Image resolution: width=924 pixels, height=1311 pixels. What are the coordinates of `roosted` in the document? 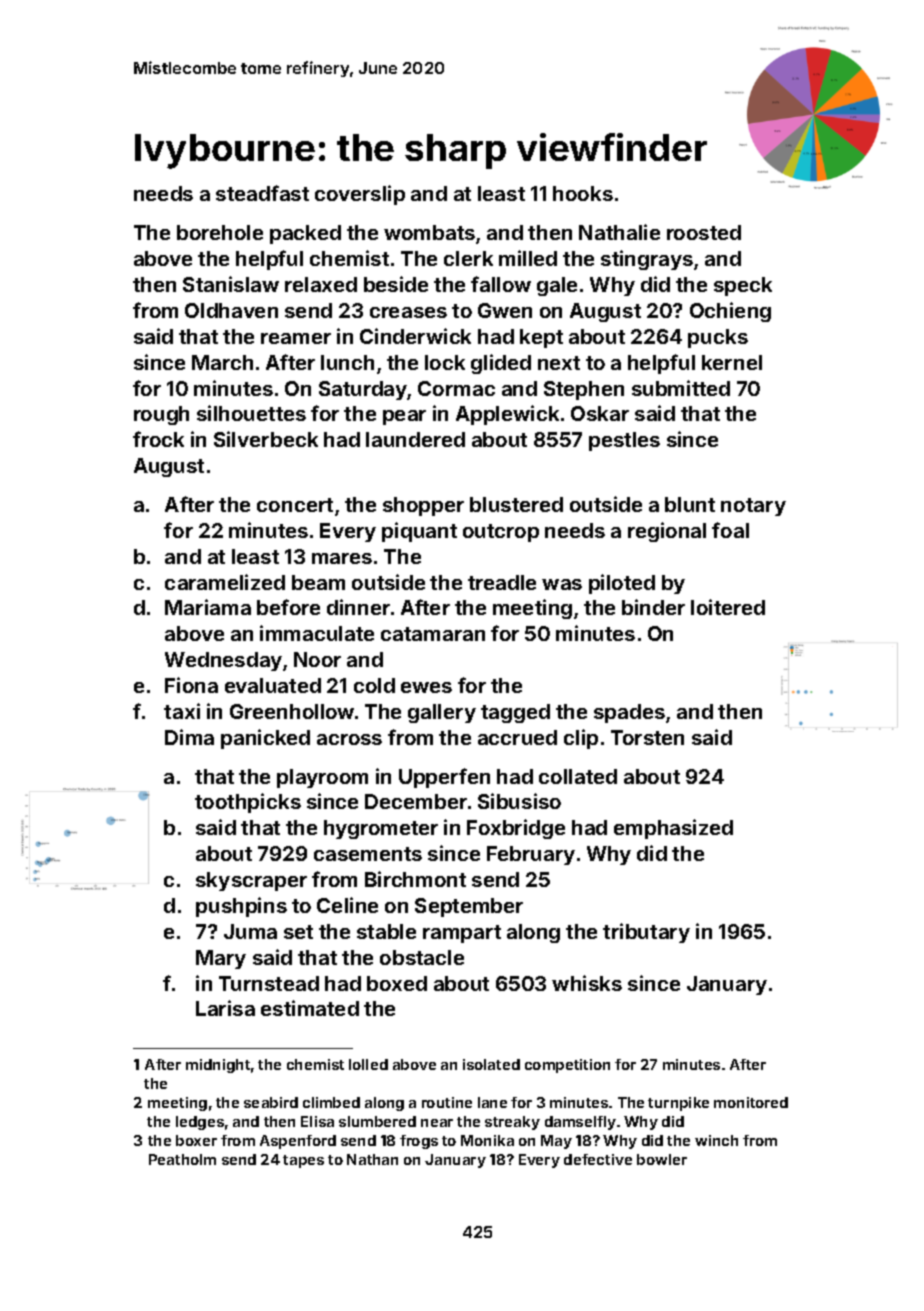 It's located at (704, 232).
